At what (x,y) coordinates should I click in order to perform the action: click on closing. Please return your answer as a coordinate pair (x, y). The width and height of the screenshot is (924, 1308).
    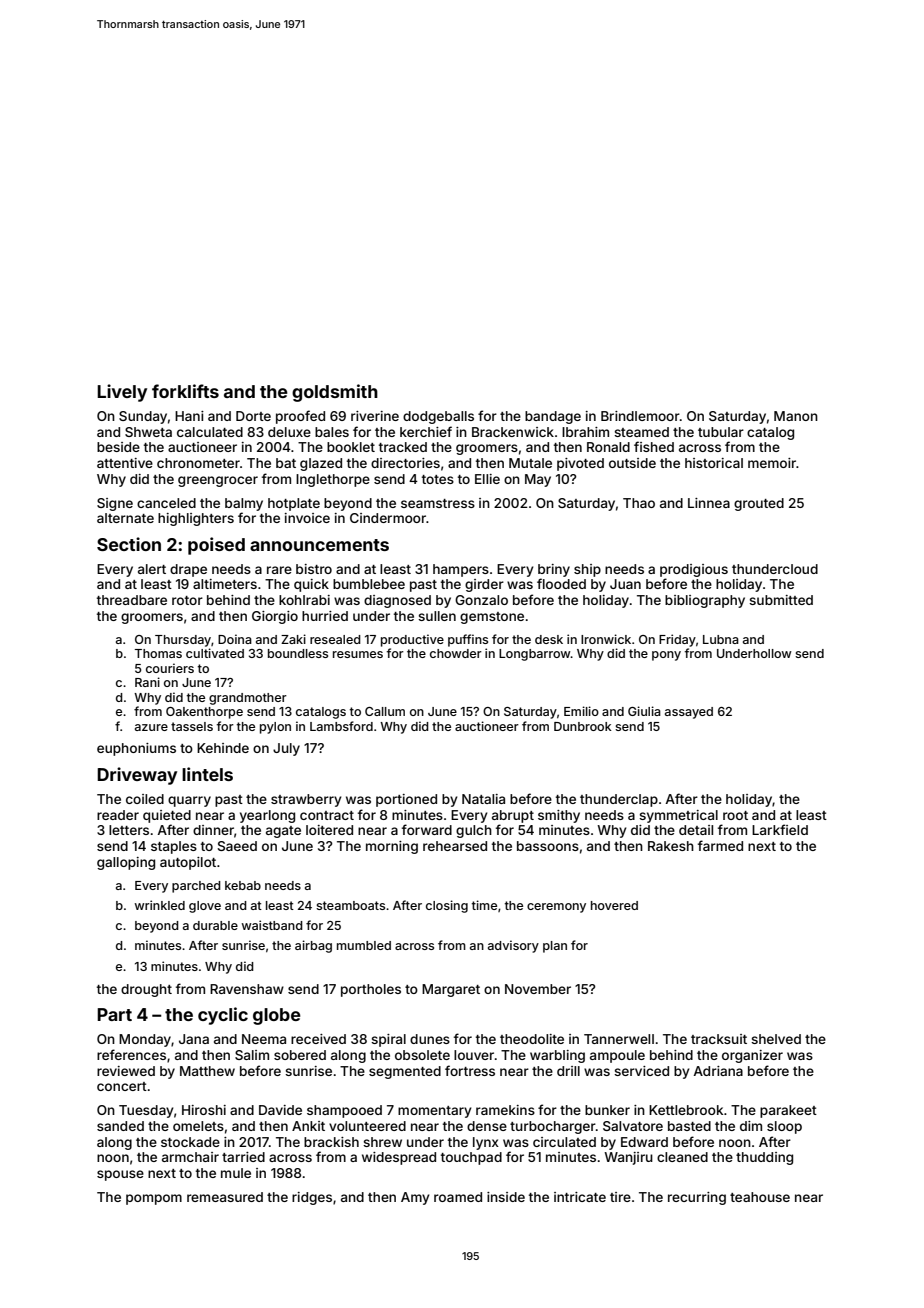
    Looking at the image, I should click on (447, 906).
